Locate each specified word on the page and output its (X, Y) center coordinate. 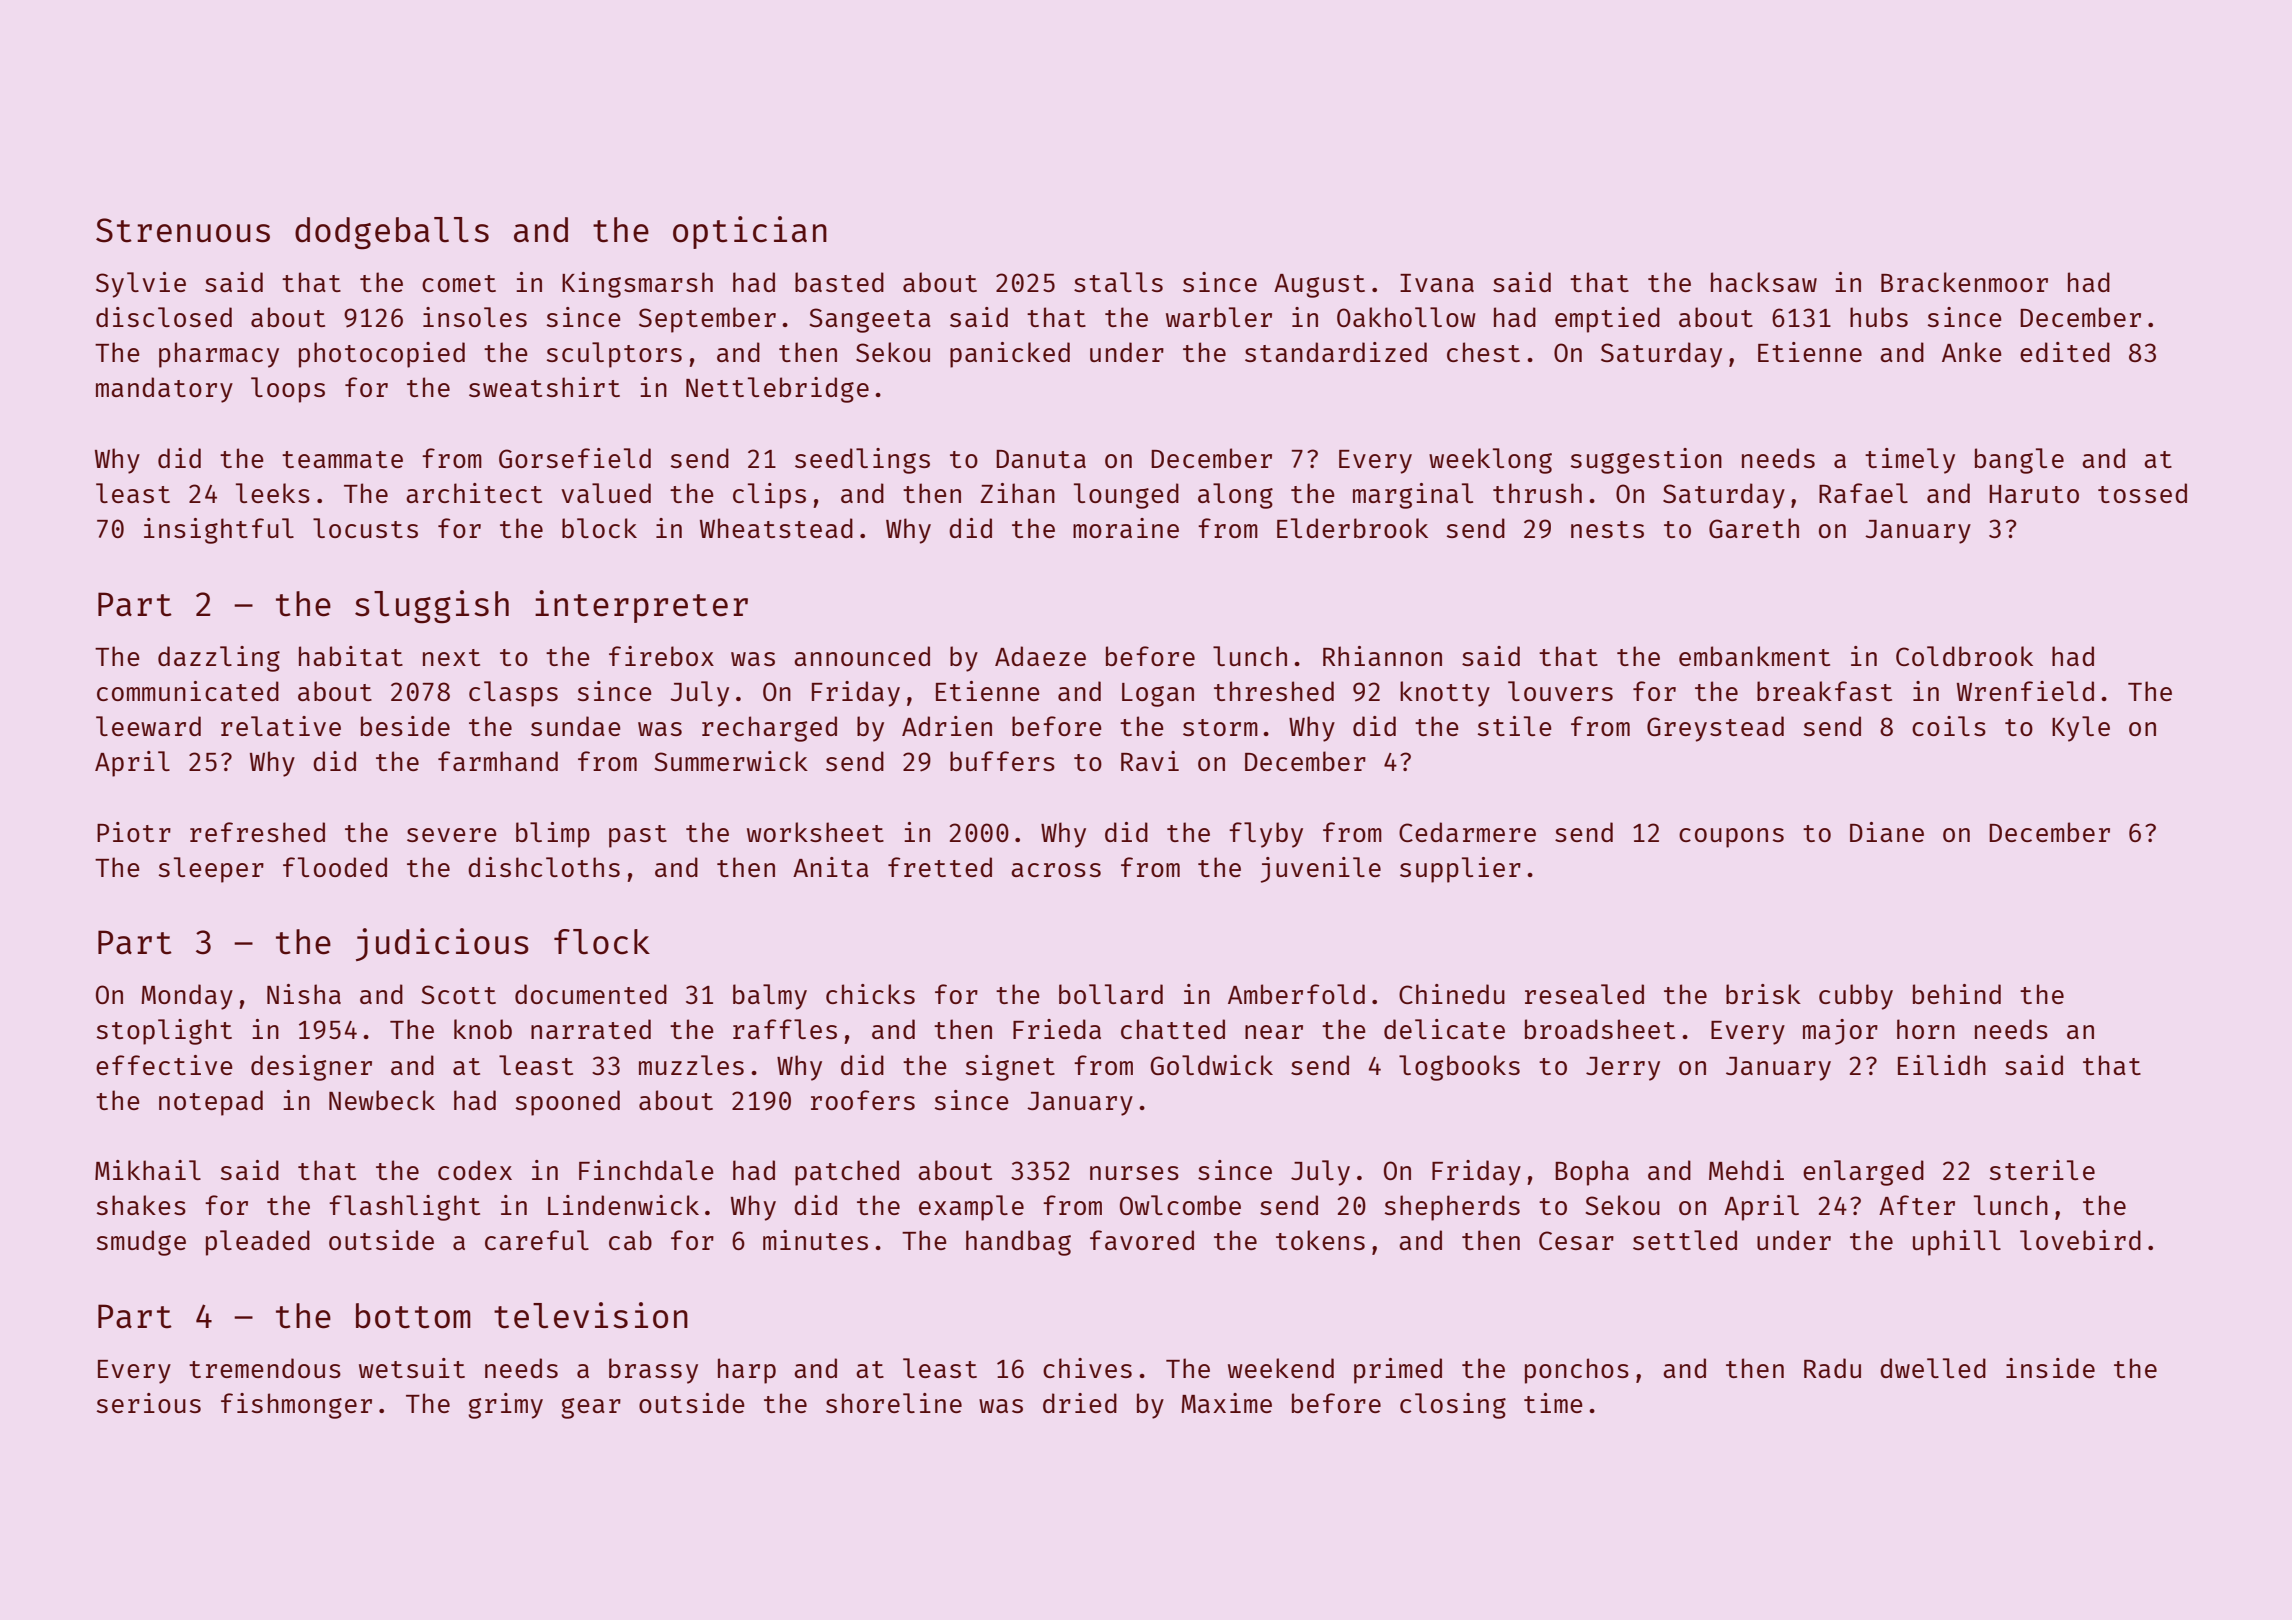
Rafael (1863, 493)
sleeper (211, 870)
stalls (1118, 282)
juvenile (1321, 870)
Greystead (1715, 729)
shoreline (894, 1403)
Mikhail (148, 1170)
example (971, 1208)
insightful (219, 531)
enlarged (1863, 1173)
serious (149, 1403)
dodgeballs (392, 233)
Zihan (1018, 493)
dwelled (1933, 1368)
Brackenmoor (1964, 282)
